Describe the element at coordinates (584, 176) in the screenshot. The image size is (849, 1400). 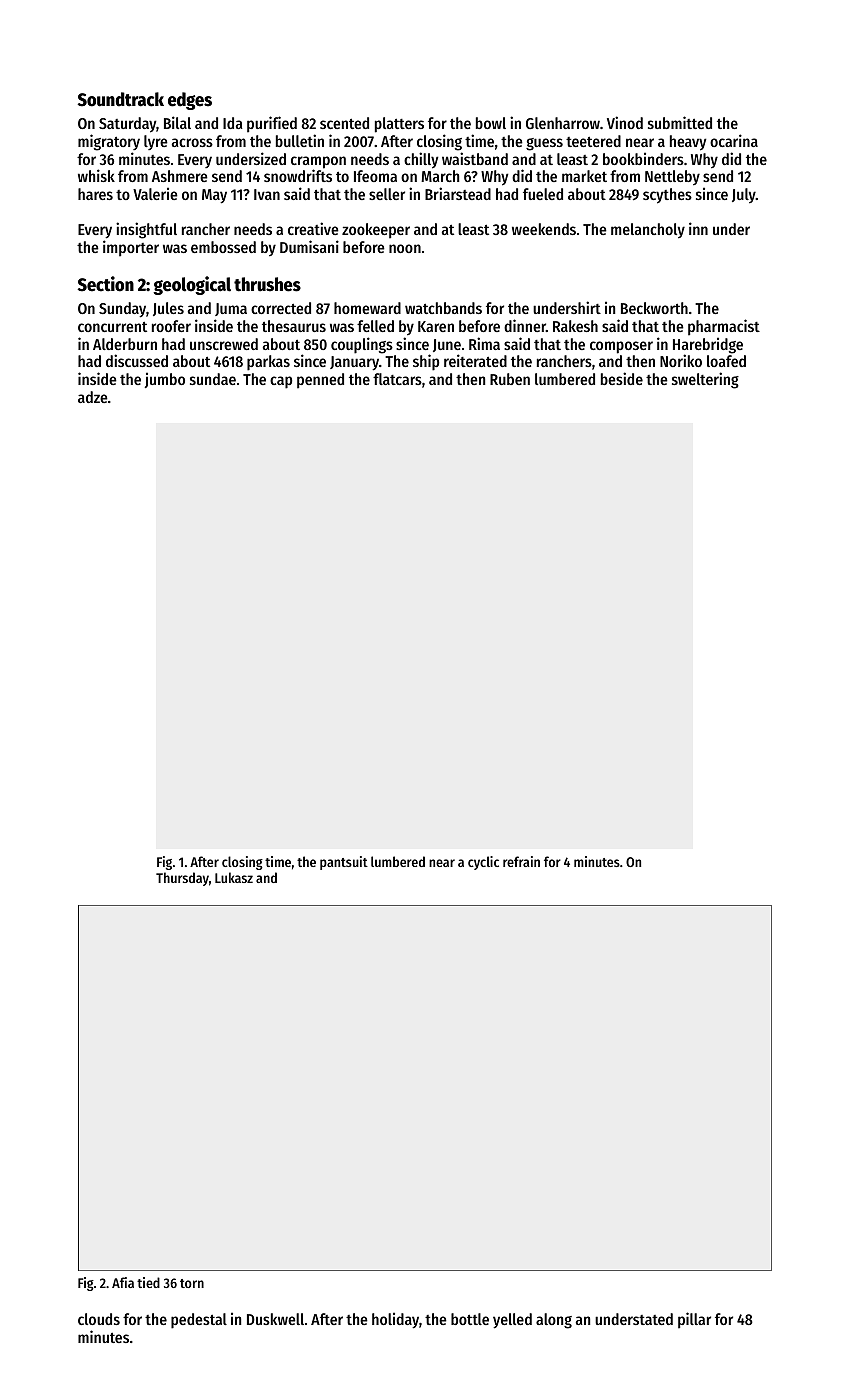
I see `market` at that location.
